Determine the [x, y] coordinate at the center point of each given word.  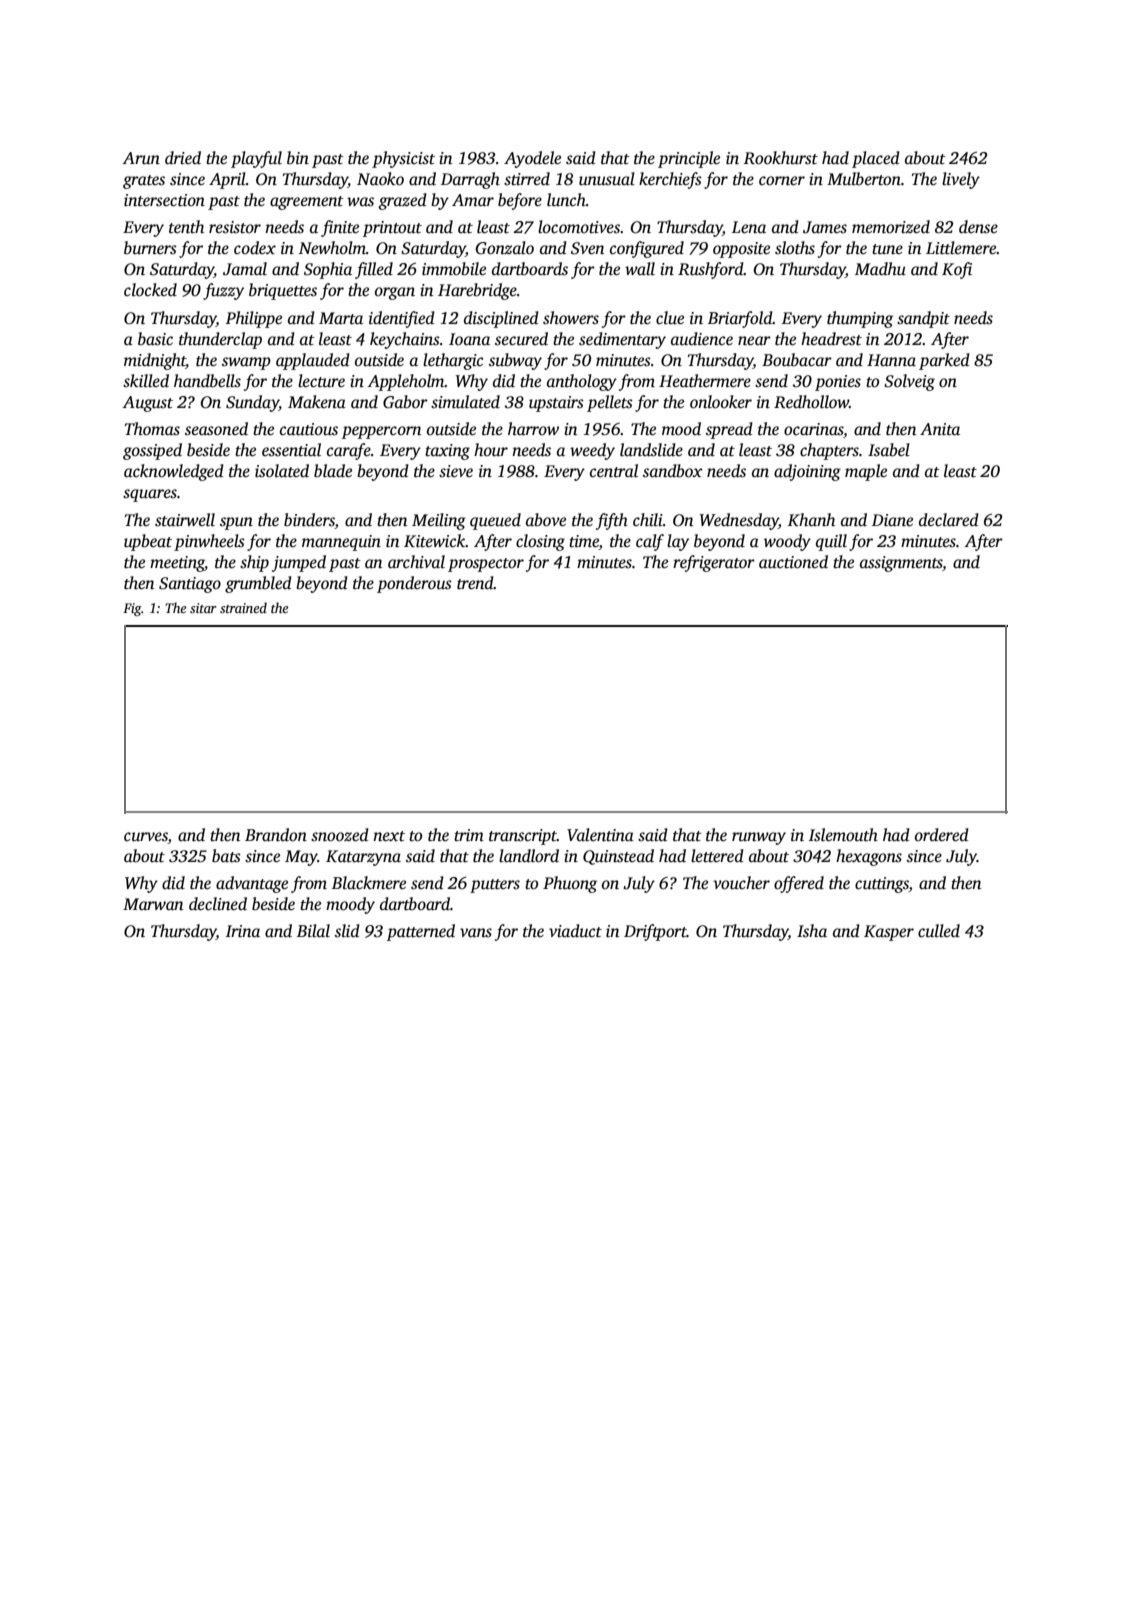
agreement [307, 203]
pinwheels [209, 542]
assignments [901, 564]
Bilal [313, 931]
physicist [403, 159]
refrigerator [714, 563]
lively [961, 180]
